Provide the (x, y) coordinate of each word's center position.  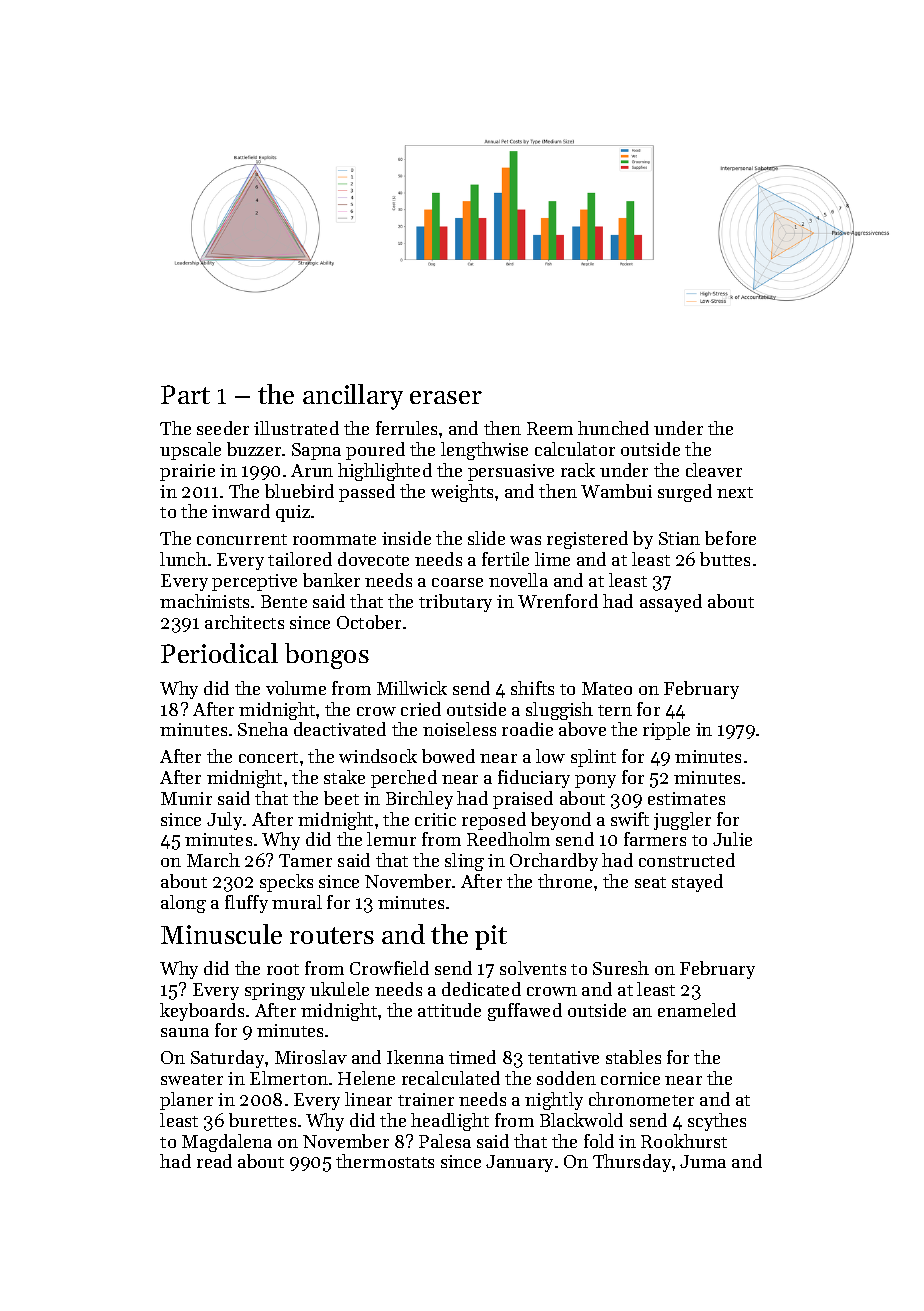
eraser (446, 397)
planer (186, 1101)
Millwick (412, 688)
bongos (327, 656)
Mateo (607, 688)
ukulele (339, 989)
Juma (703, 1161)
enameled (697, 1010)
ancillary (353, 397)
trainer (426, 1099)
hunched (613, 428)
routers (332, 935)
